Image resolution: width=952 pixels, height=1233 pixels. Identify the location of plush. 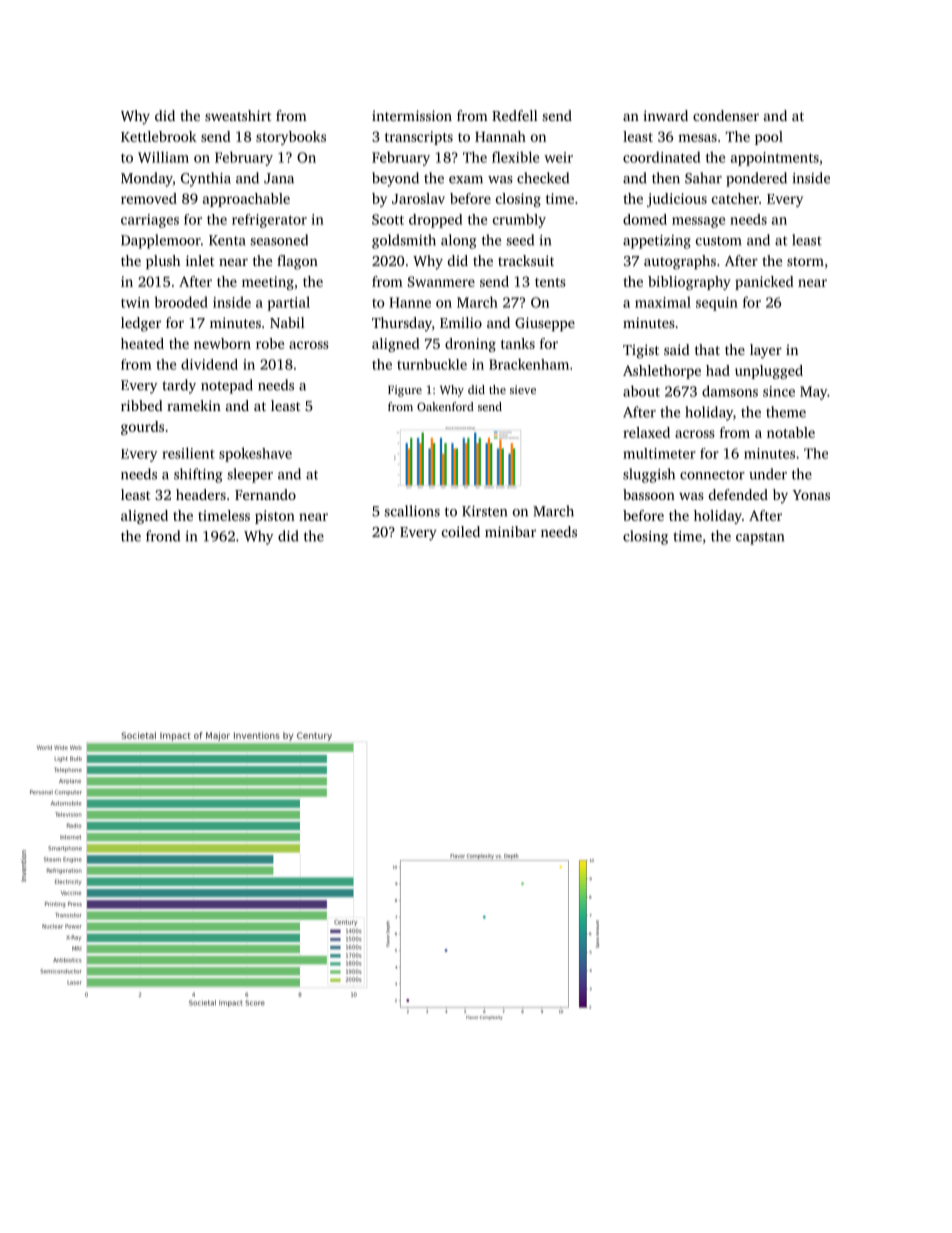
(163, 262).
